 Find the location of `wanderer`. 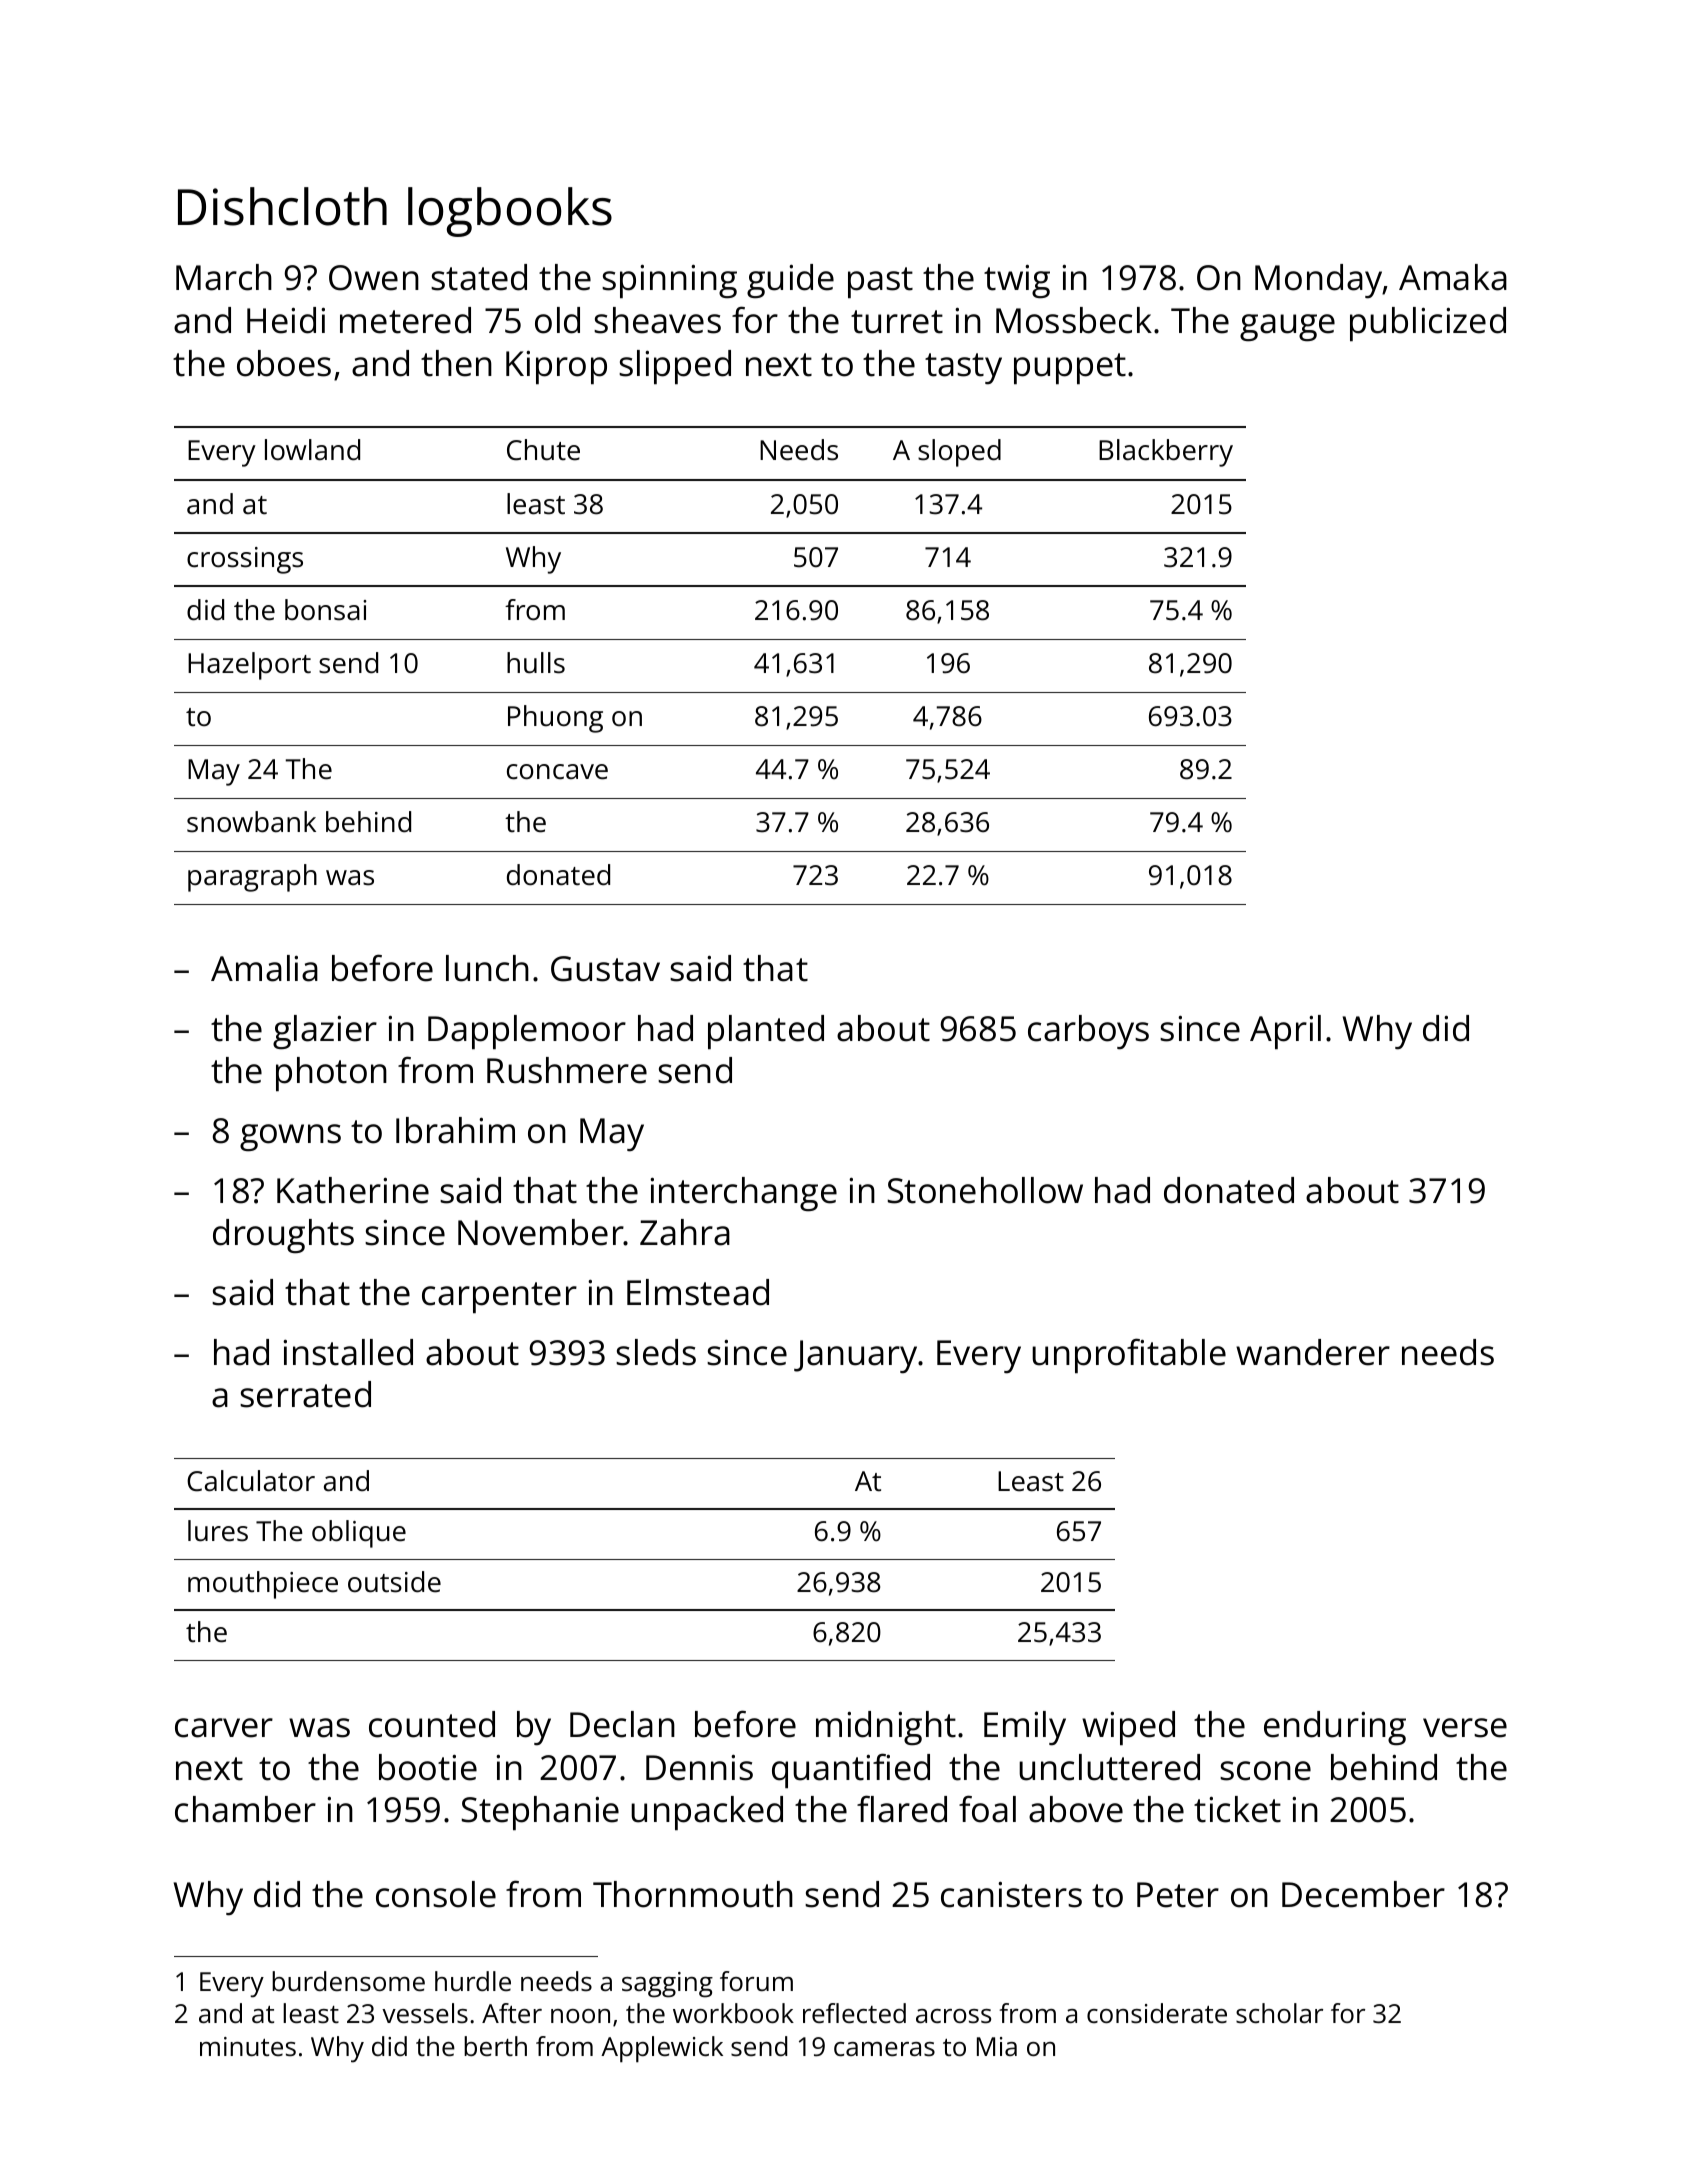

wanderer is located at coordinates (1313, 1352).
